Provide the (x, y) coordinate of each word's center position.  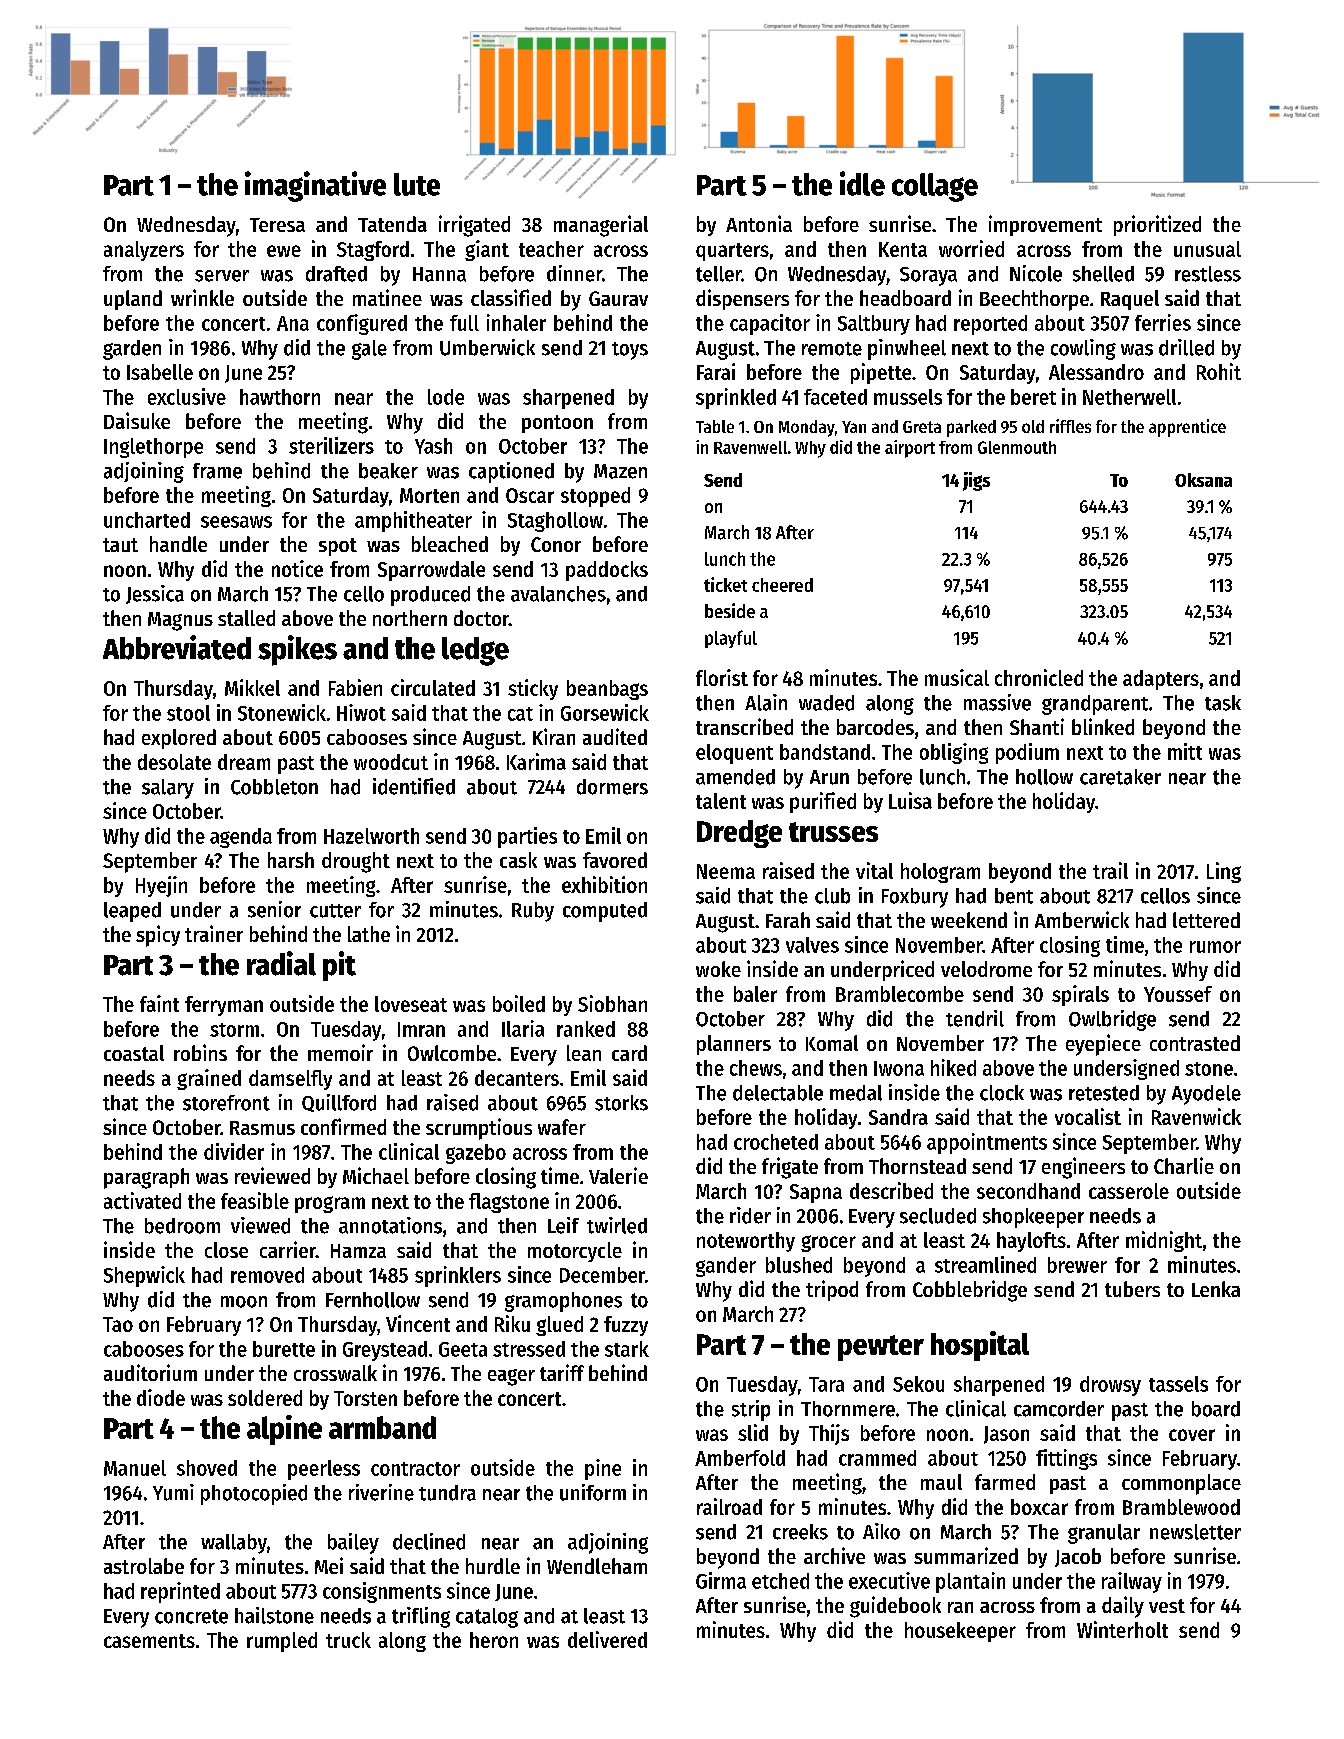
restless (1208, 274)
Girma (721, 1580)
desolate (174, 762)
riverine (381, 1492)
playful (731, 639)
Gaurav (618, 298)
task (1223, 703)
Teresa (277, 225)
